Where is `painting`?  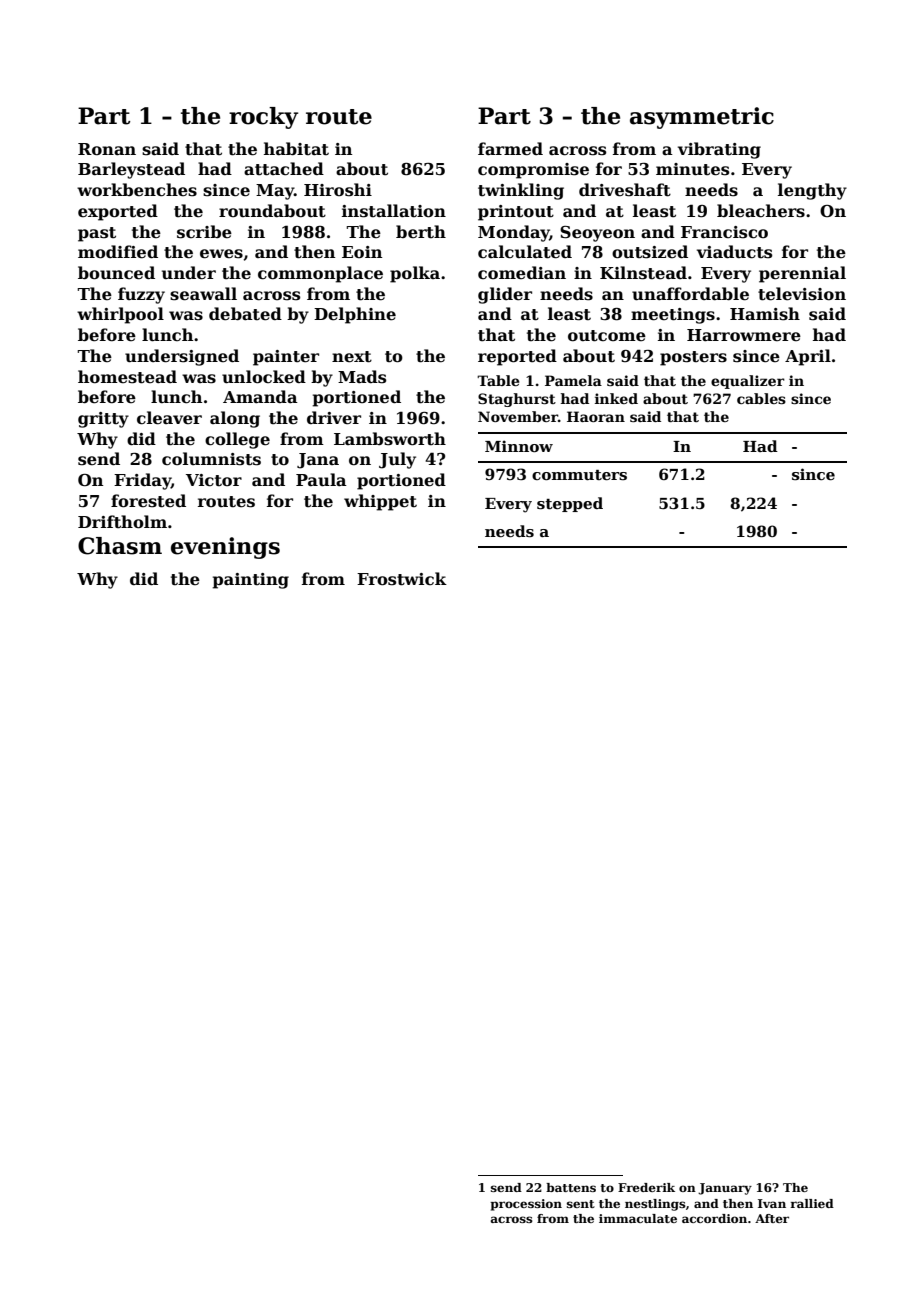
painting is located at coordinates (250, 581).
